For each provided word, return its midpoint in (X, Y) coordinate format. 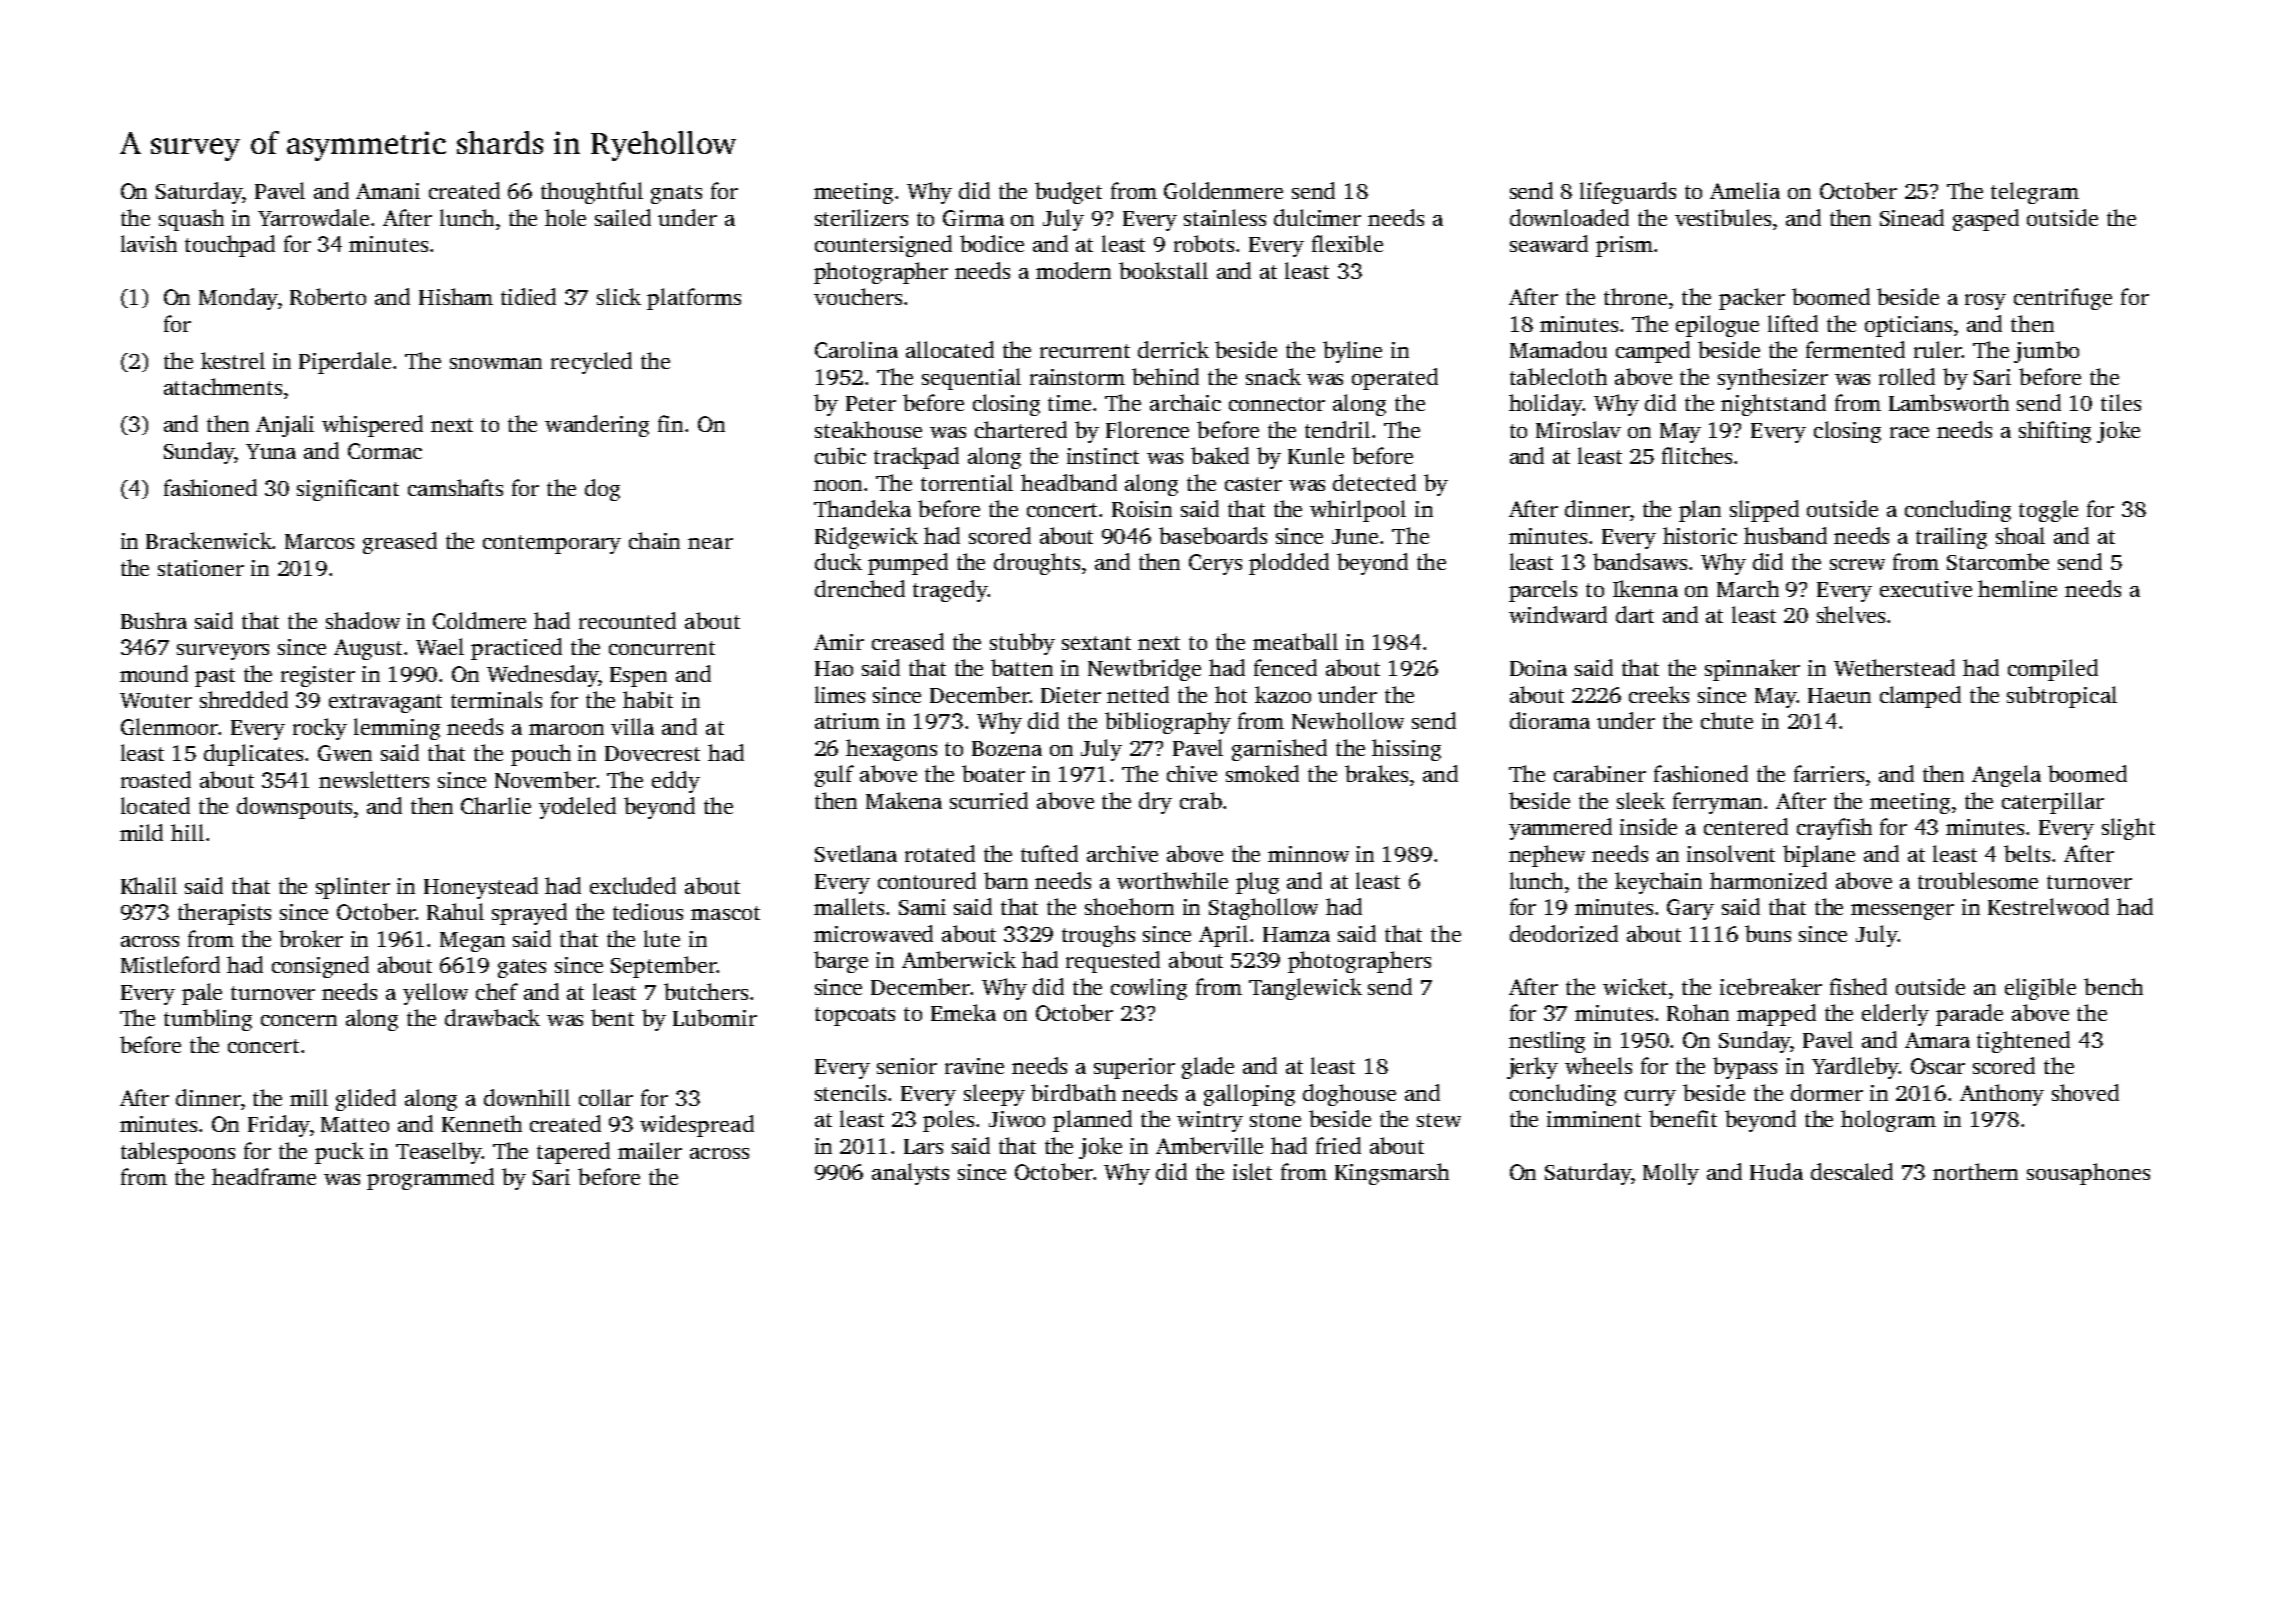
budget (1068, 193)
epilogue (1717, 326)
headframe (264, 1176)
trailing (1951, 538)
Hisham (456, 296)
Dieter (1071, 695)
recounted (627, 620)
